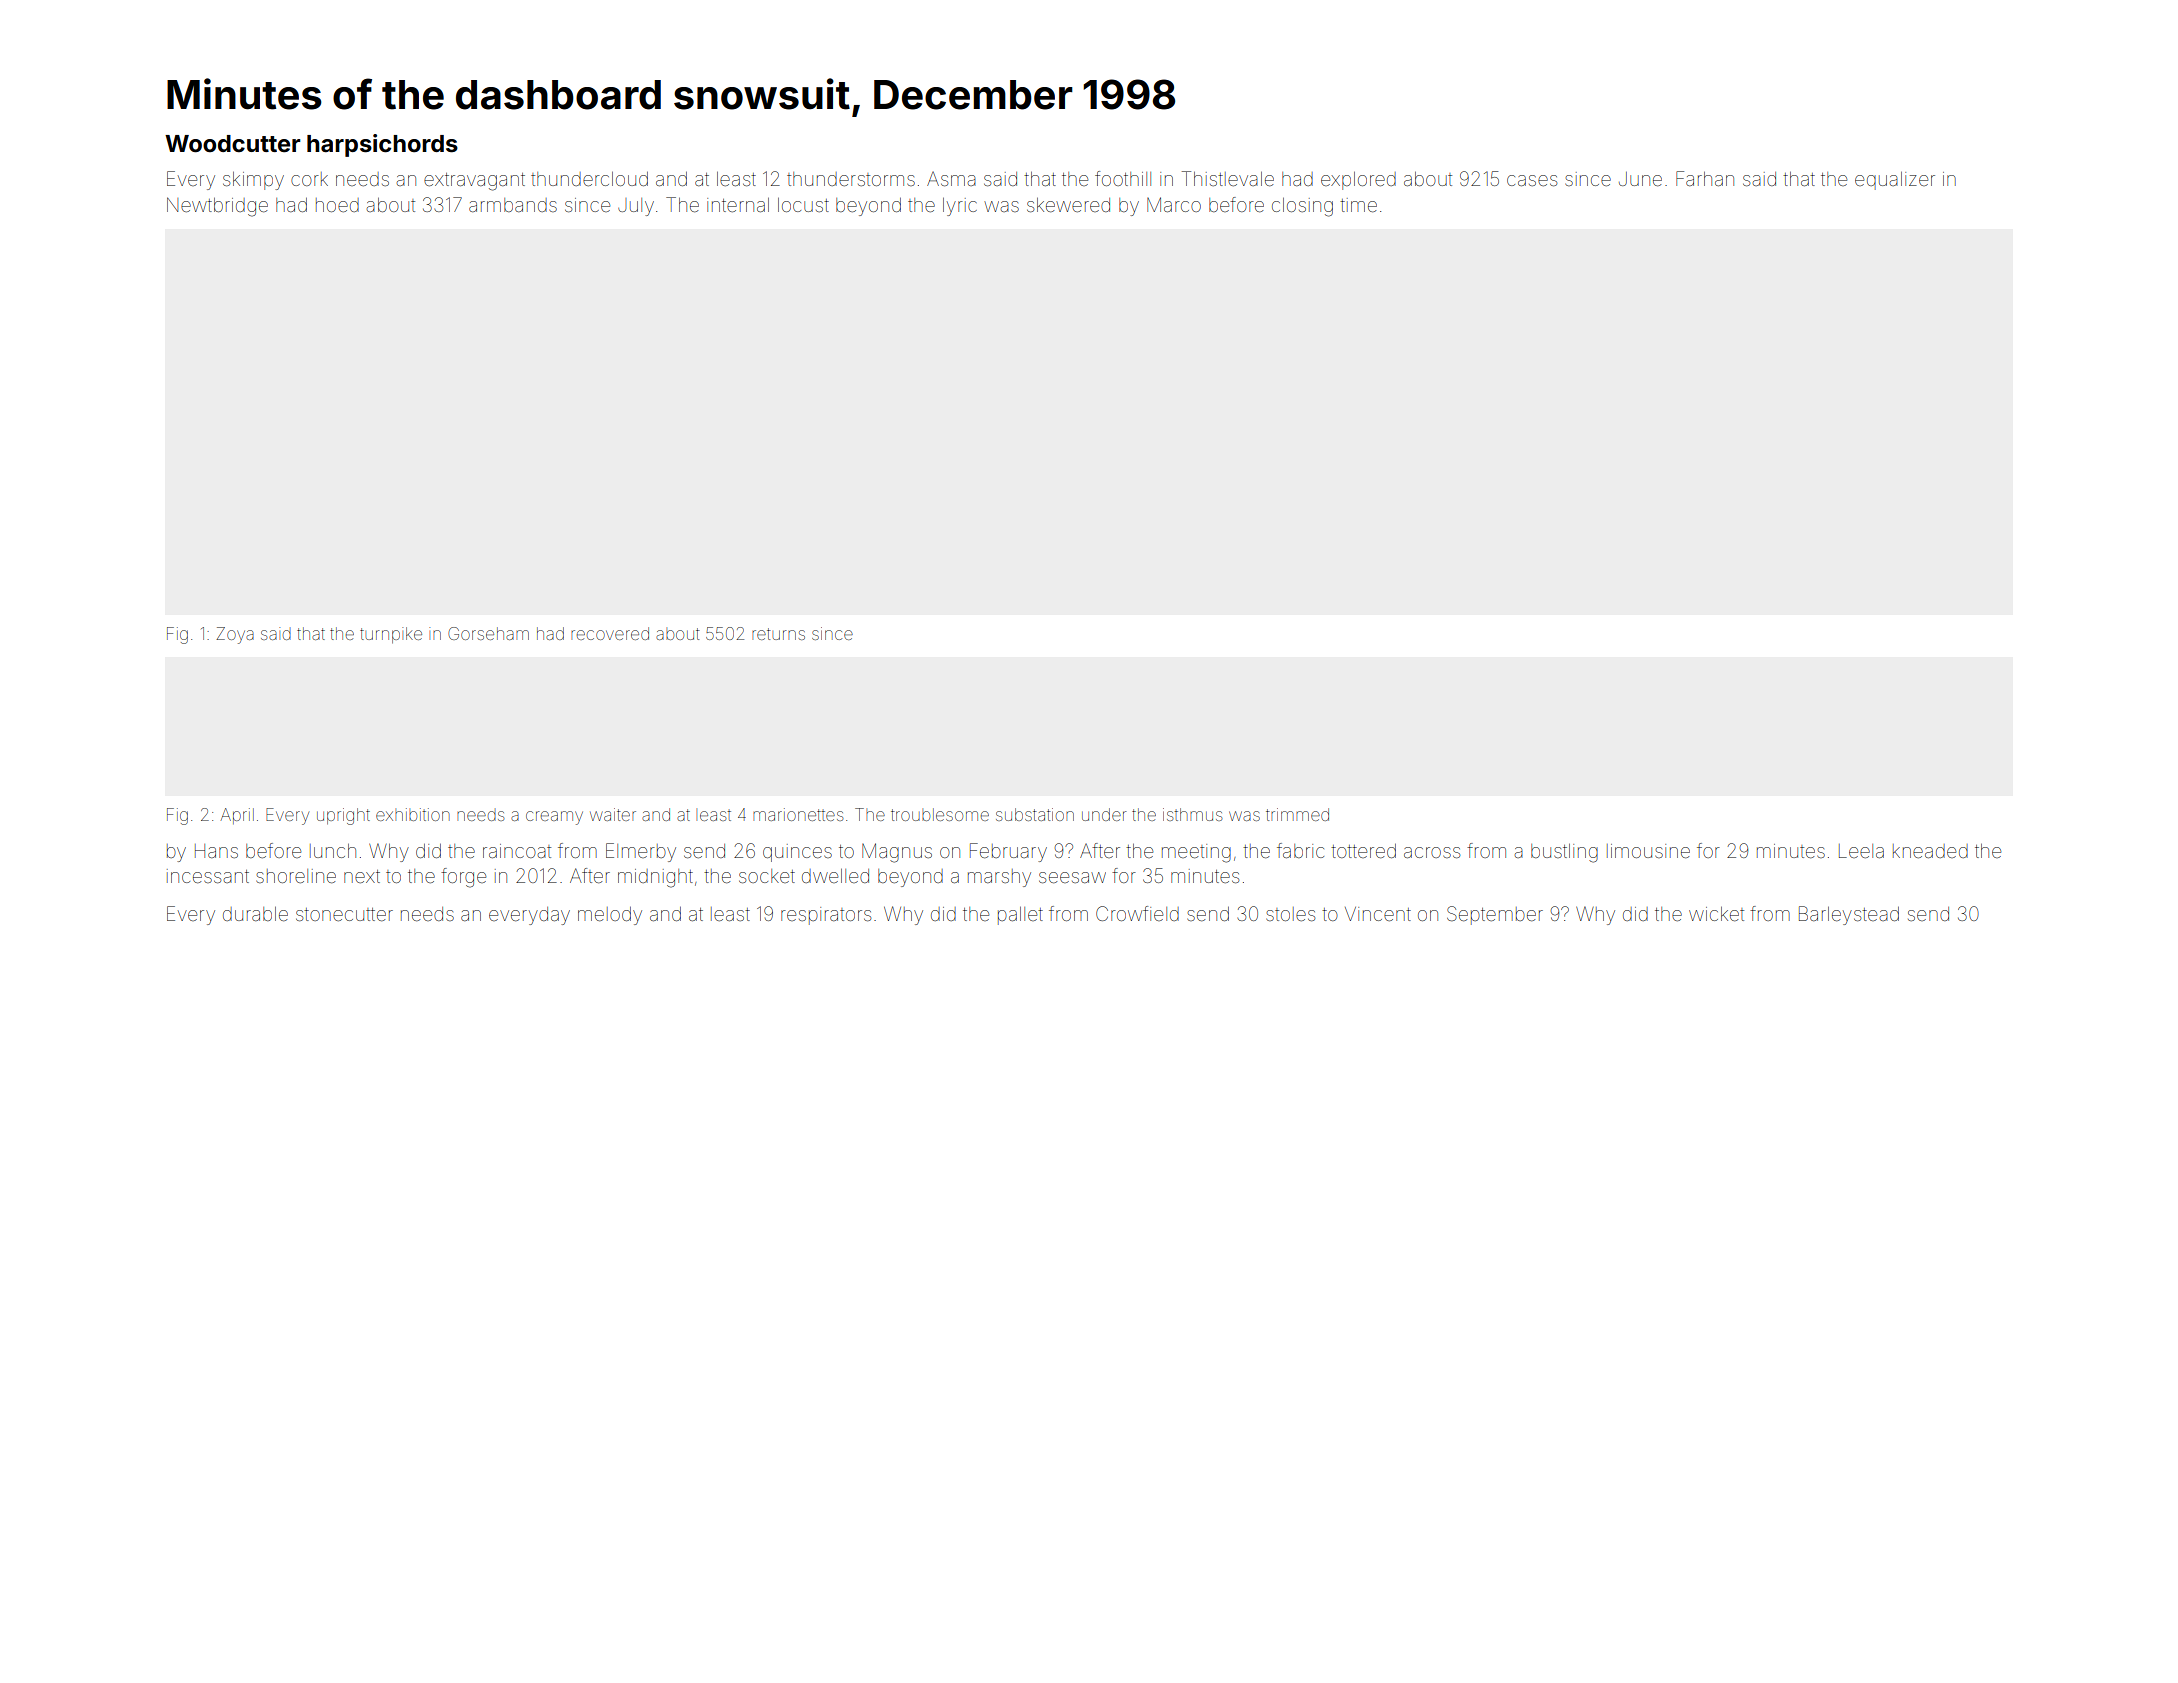 The image size is (2178, 1683). What do you see at coordinates (1895, 181) in the document?
I see `equalizer` at bounding box center [1895, 181].
